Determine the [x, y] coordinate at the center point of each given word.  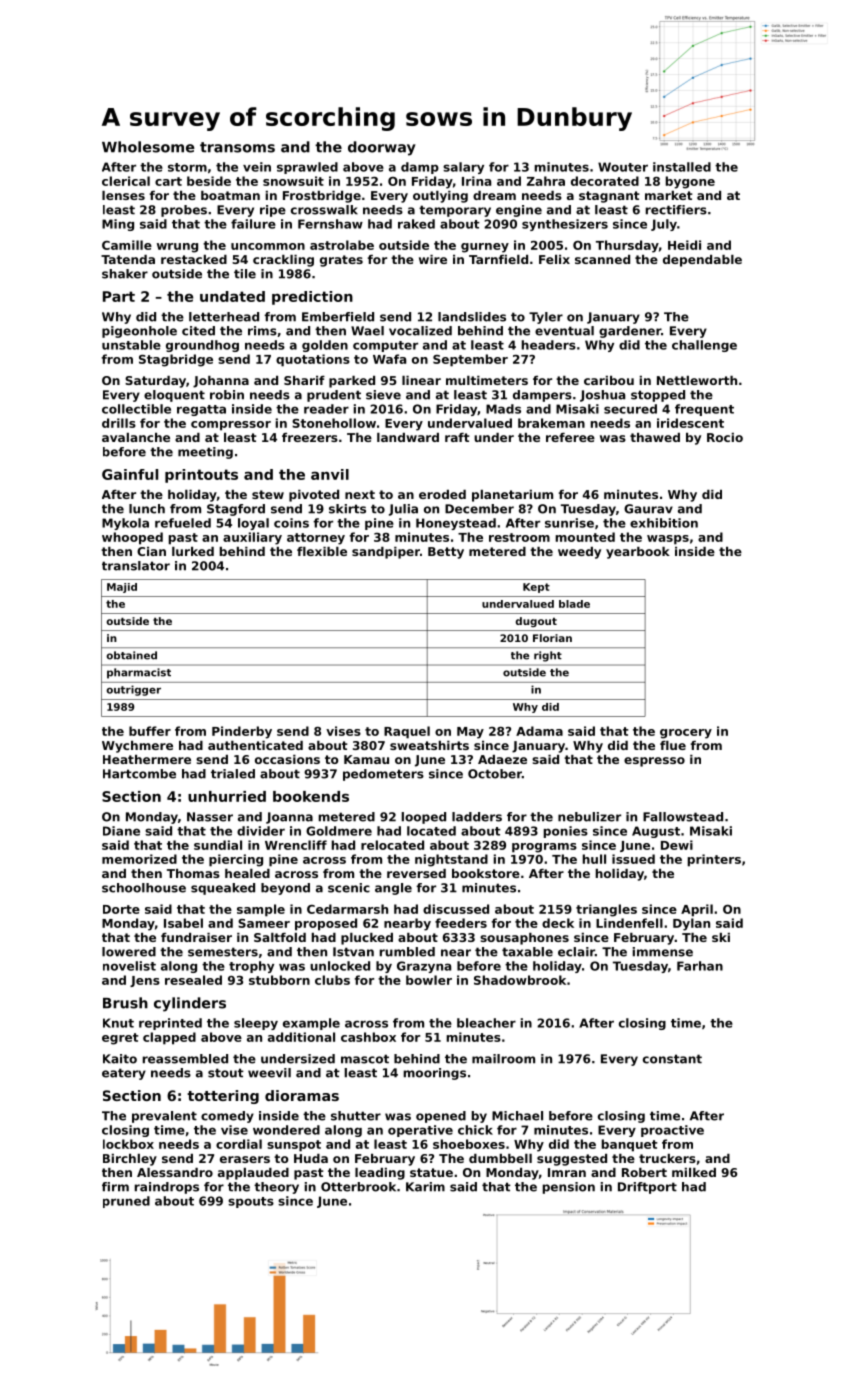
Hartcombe [139, 774]
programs [544, 848]
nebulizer [589, 817]
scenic [349, 888]
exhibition [664, 523]
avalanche [136, 437]
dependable [702, 261]
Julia [403, 510]
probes [184, 211]
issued [633, 859]
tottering [223, 1097]
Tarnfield [498, 259]
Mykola [125, 524]
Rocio [725, 437]
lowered [129, 952]
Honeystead [456, 524]
